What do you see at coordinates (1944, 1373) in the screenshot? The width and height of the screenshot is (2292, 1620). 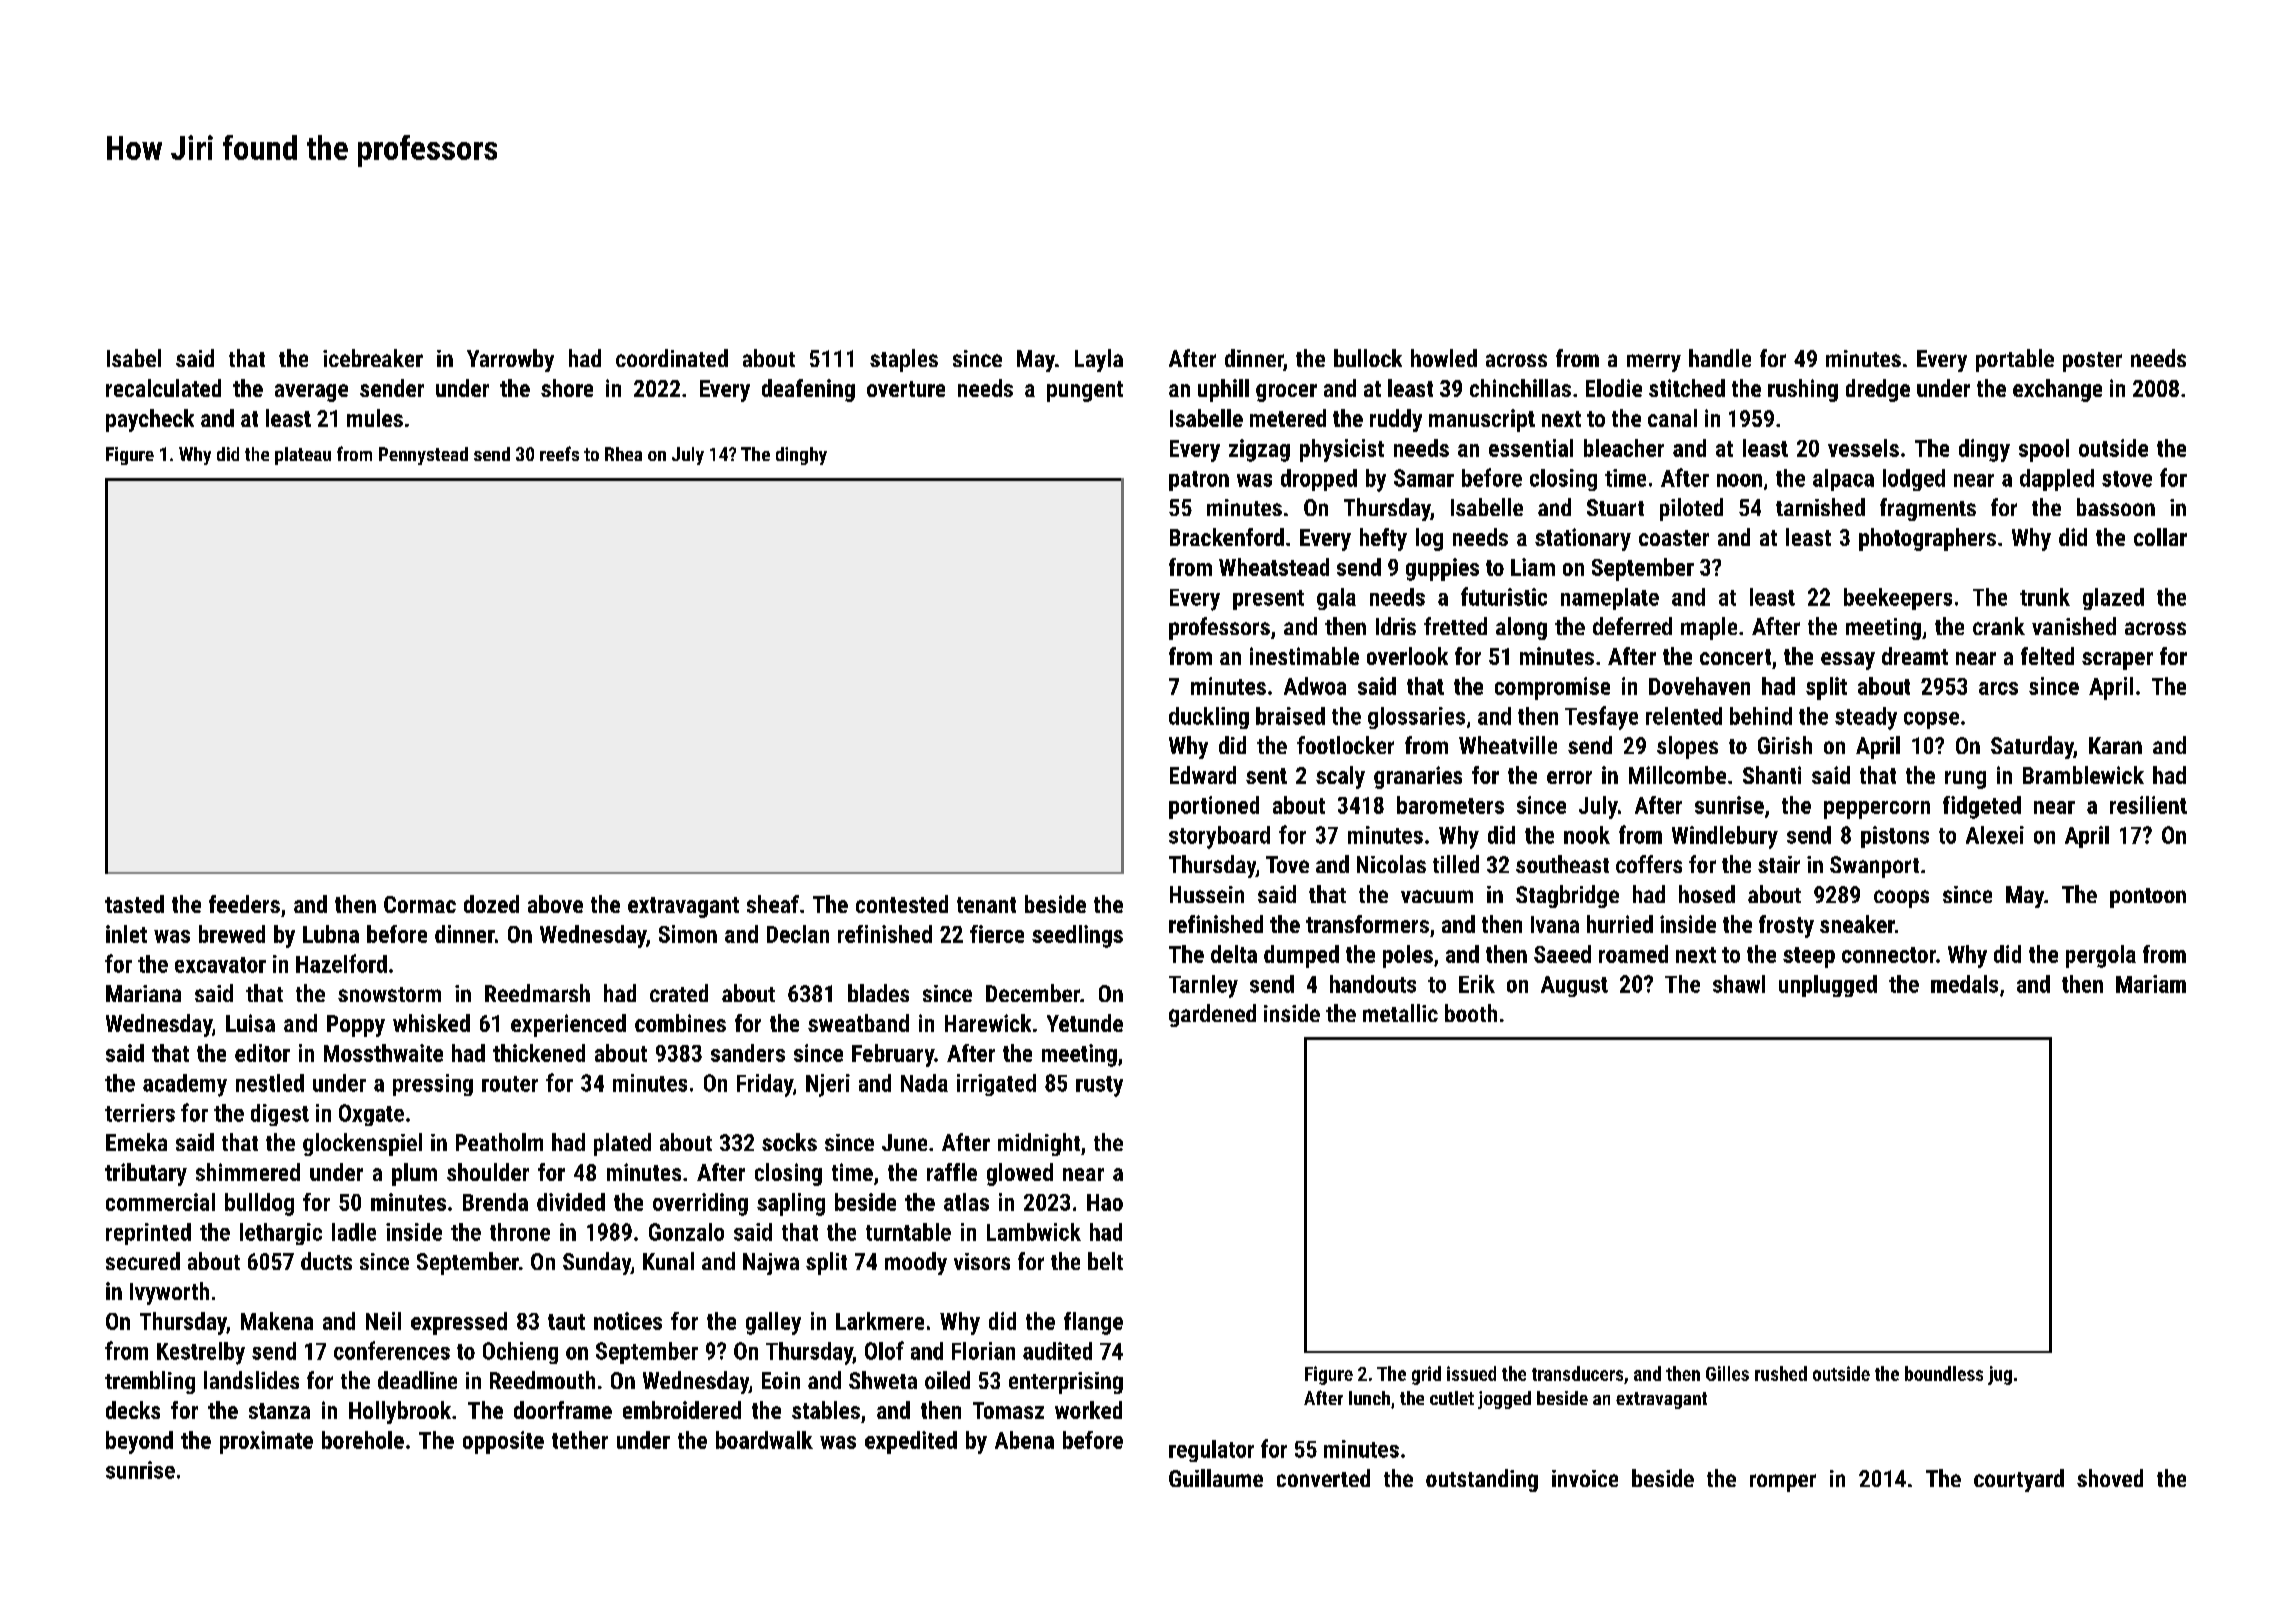 I see `boundless` at bounding box center [1944, 1373].
